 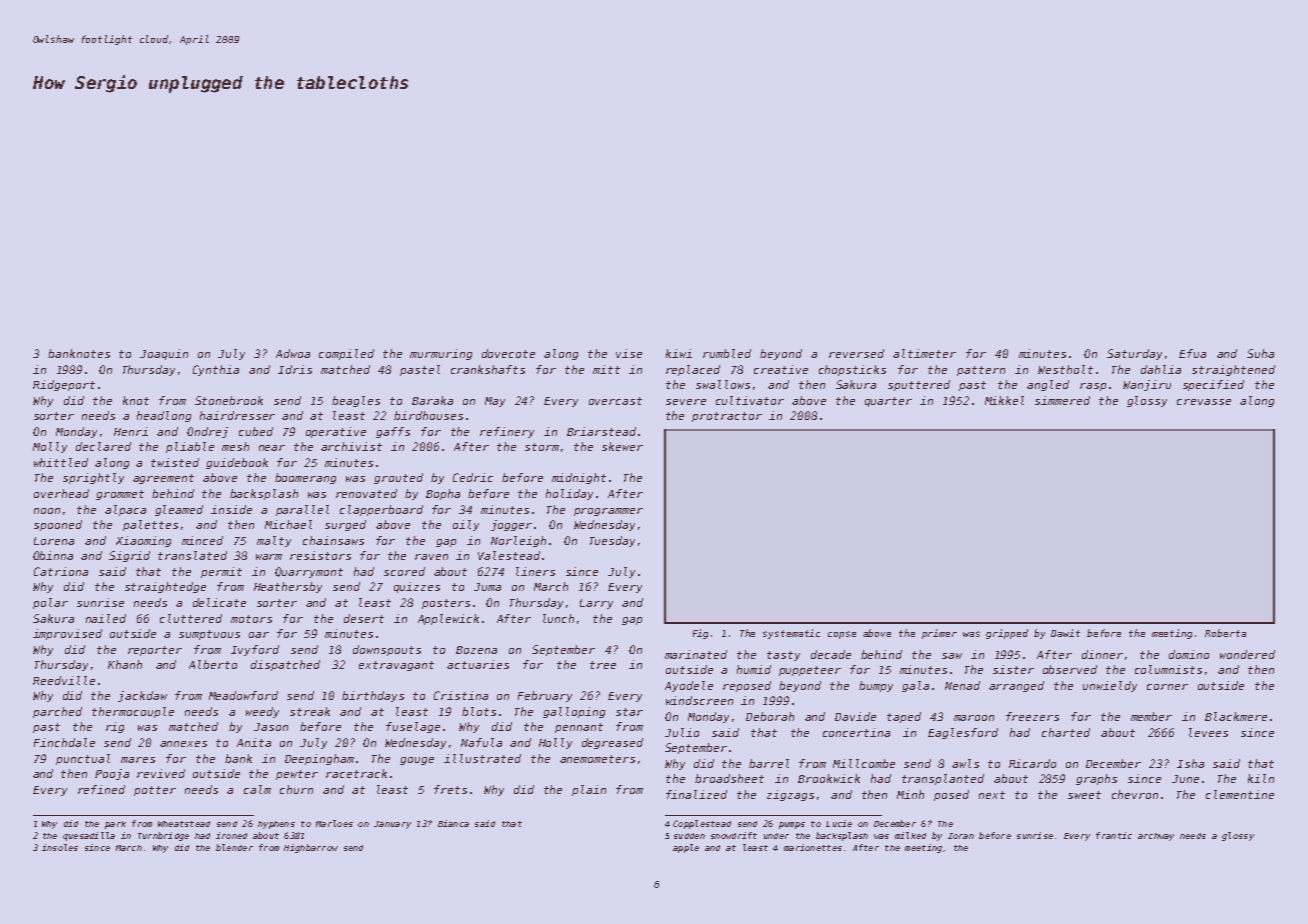 What do you see at coordinates (488, 369) in the screenshot?
I see `crankshafts` at bounding box center [488, 369].
